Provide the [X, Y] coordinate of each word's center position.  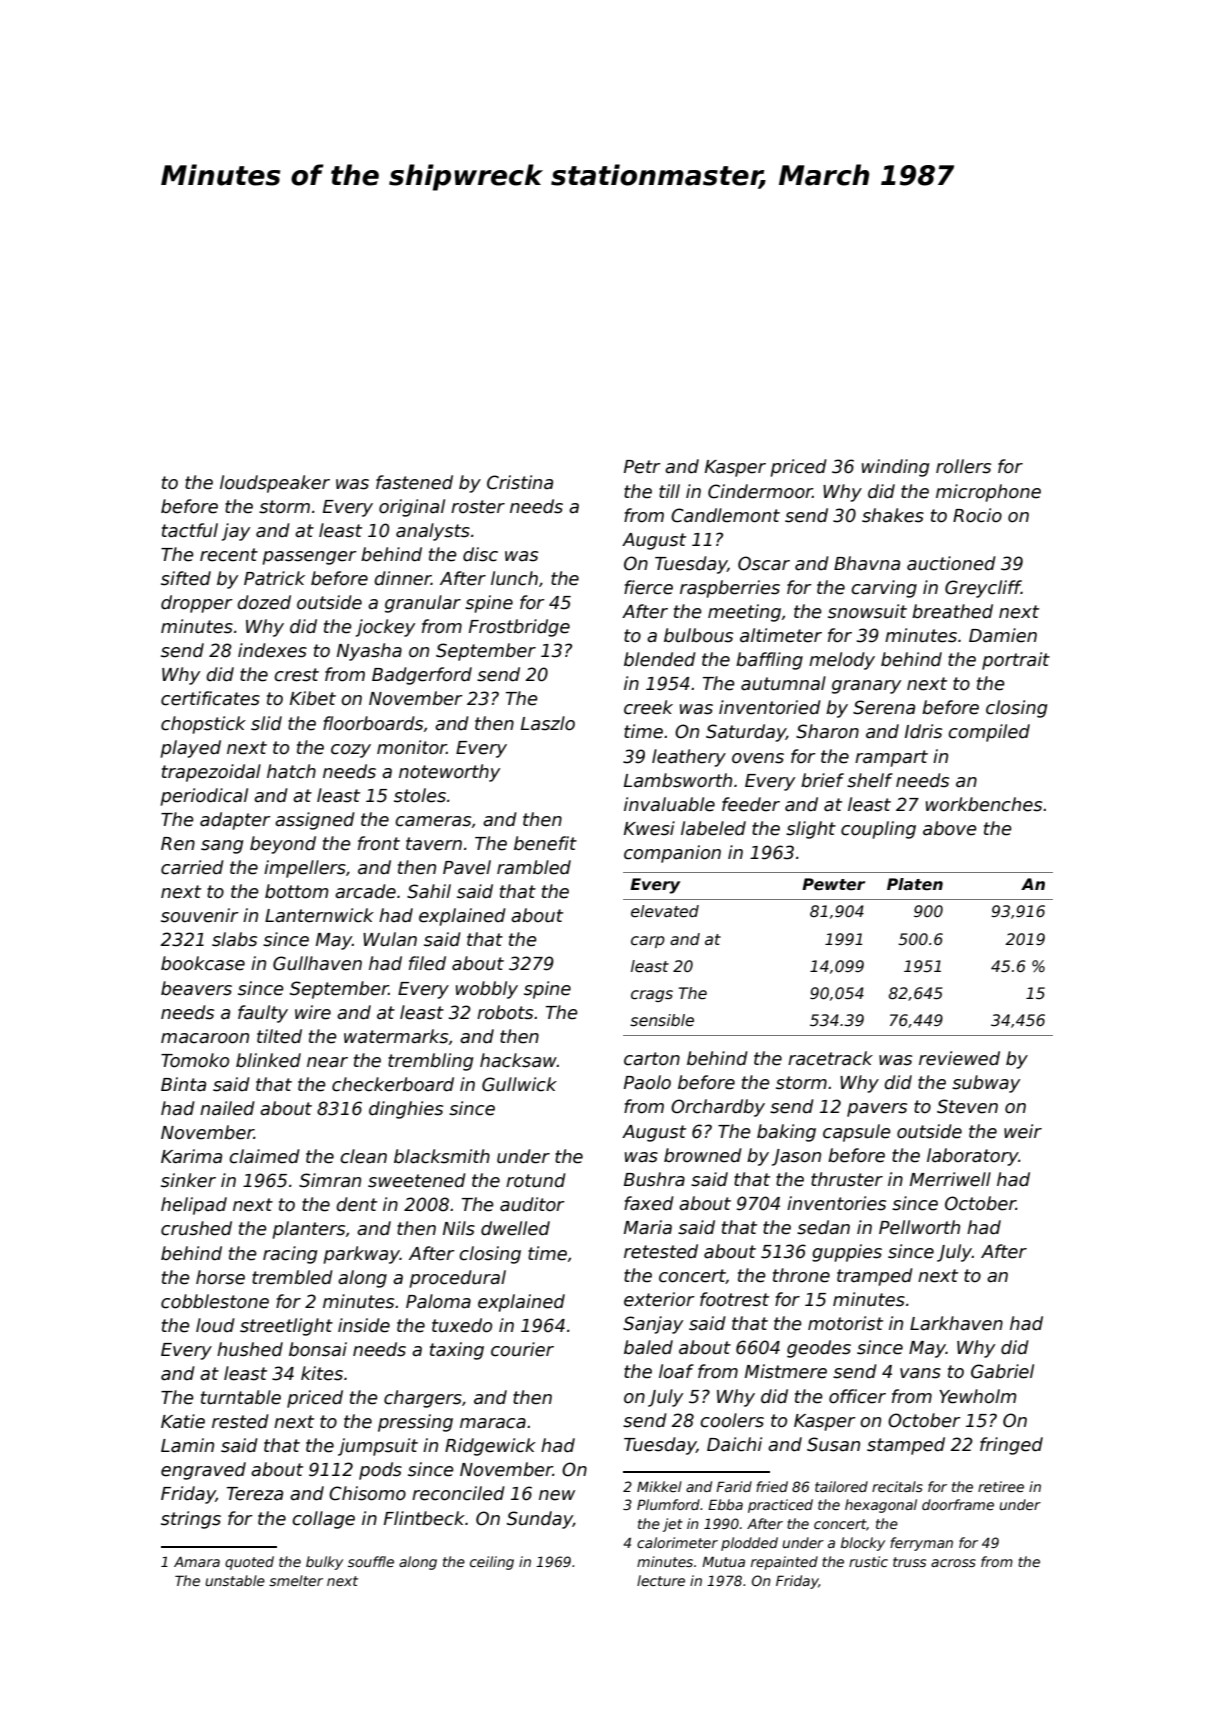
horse [220, 1277]
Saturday [746, 733]
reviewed [959, 1058]
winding [895, 468]
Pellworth [919, 1227]
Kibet [313, 698]
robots [505, 1012]
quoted [249, 1563]
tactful [190, 530]
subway [986, 1084]
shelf [870, 780]
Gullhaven [317, 963]
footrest [734, 1299]
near [327, 1062]
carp [648, 942]
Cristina [520, 482]
